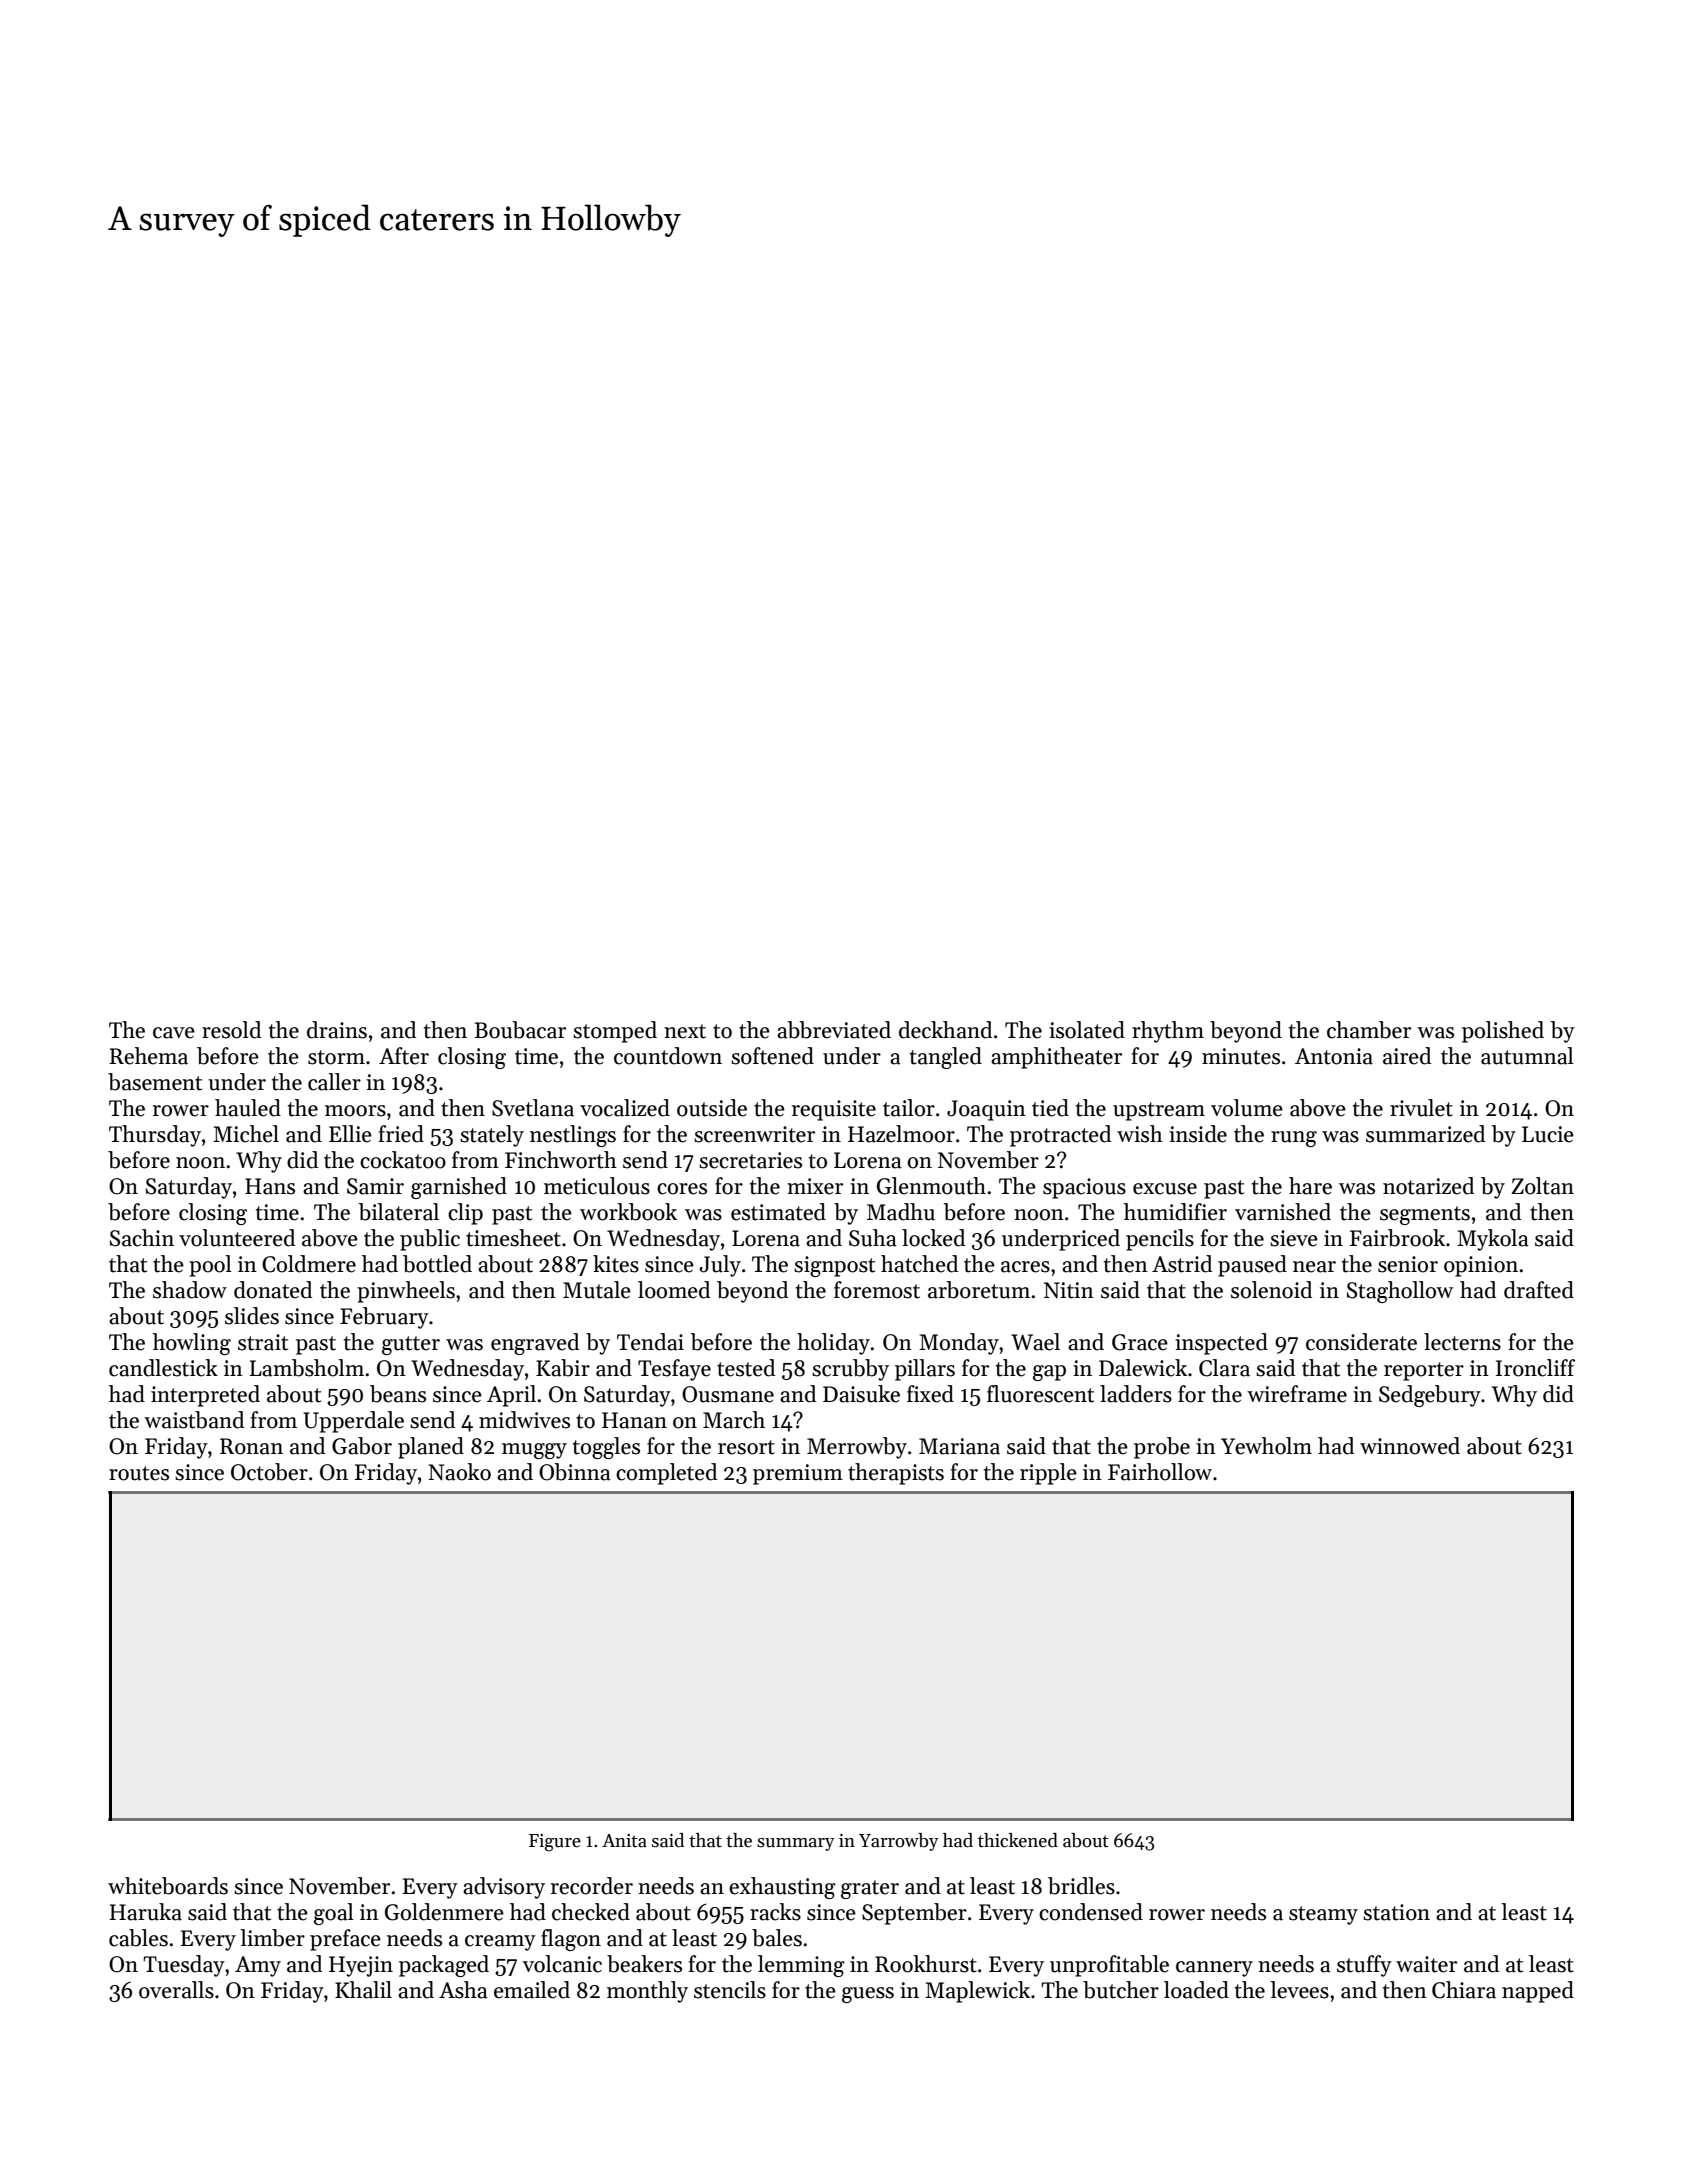 Image resolution: width=1683 pixels, height=2178 pixels. Describe the element at coordinates (269, 1472) in the screenshot. I see `October` at that location.
